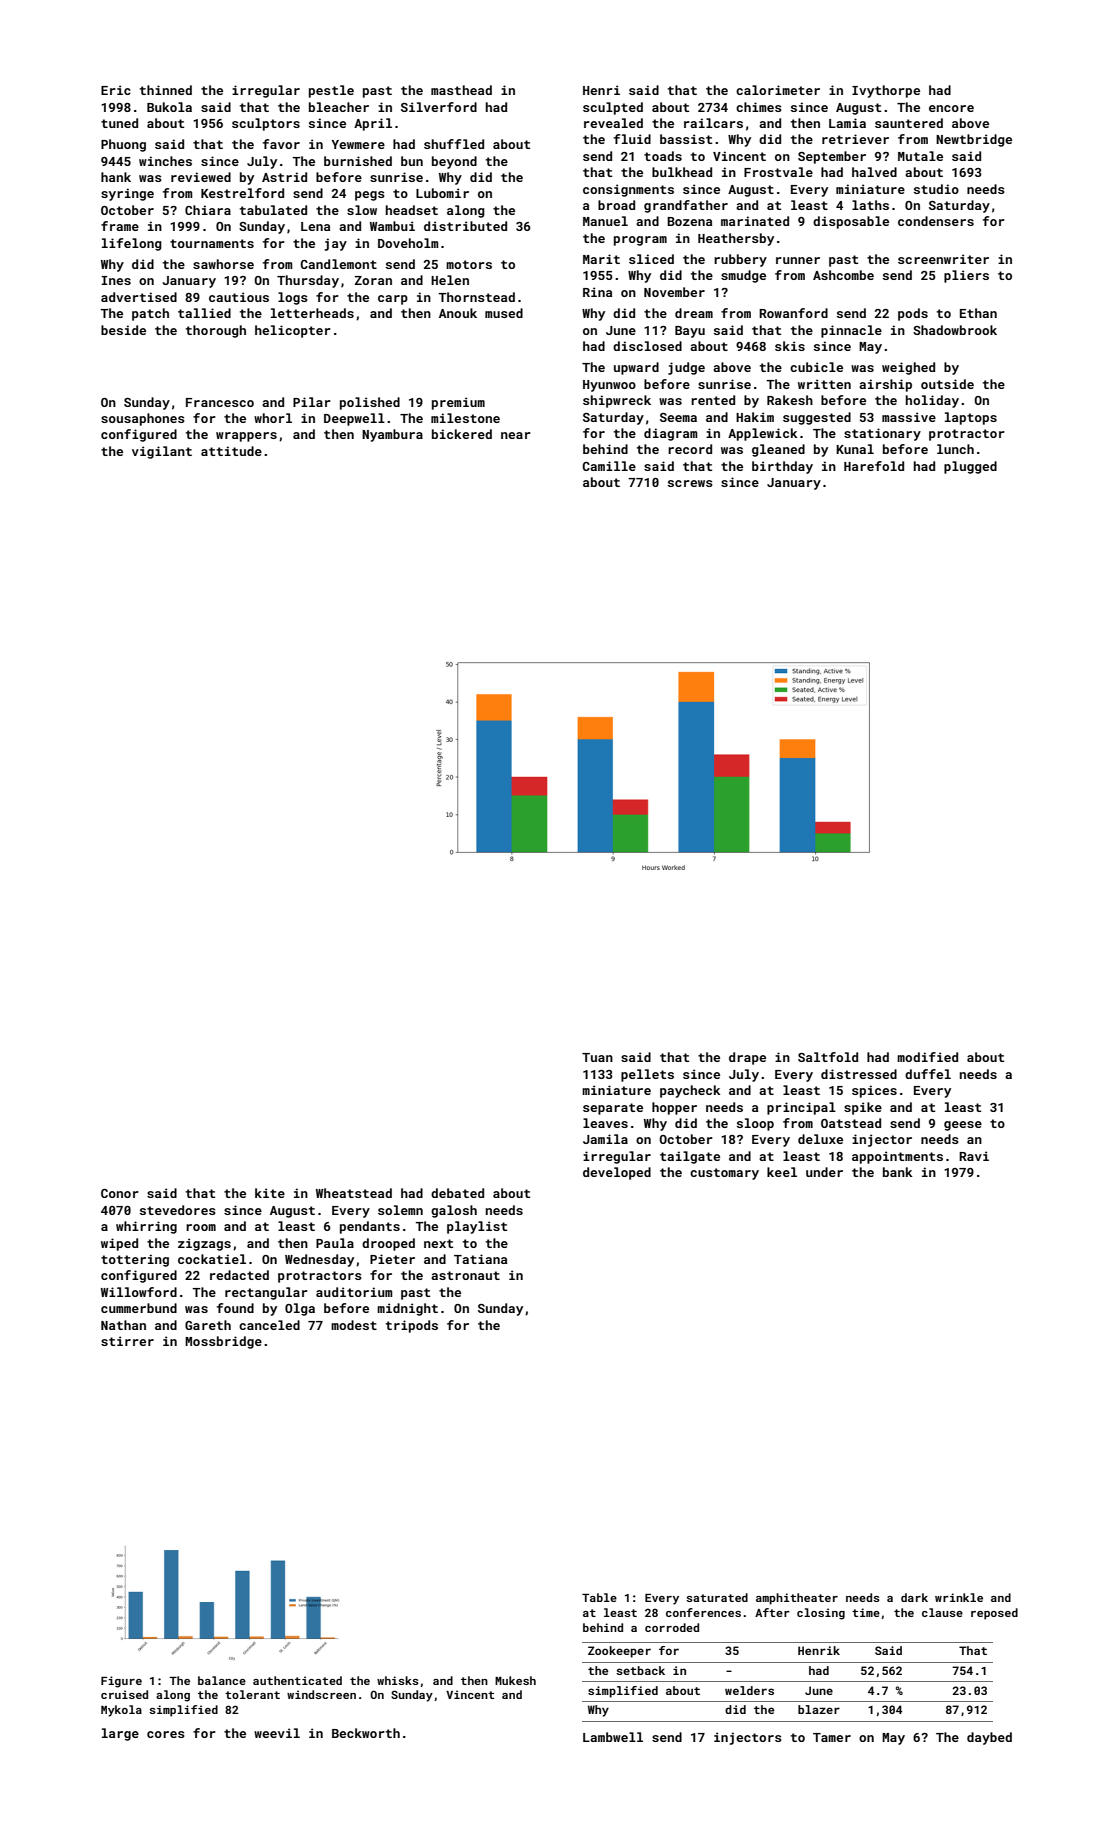 Image resolution: width=1120 pixels, height=1845 pixels. What do you see at coordinates (613, 1737) in the document?
I see `Lambwell` at bounding box center [613, 1737].
